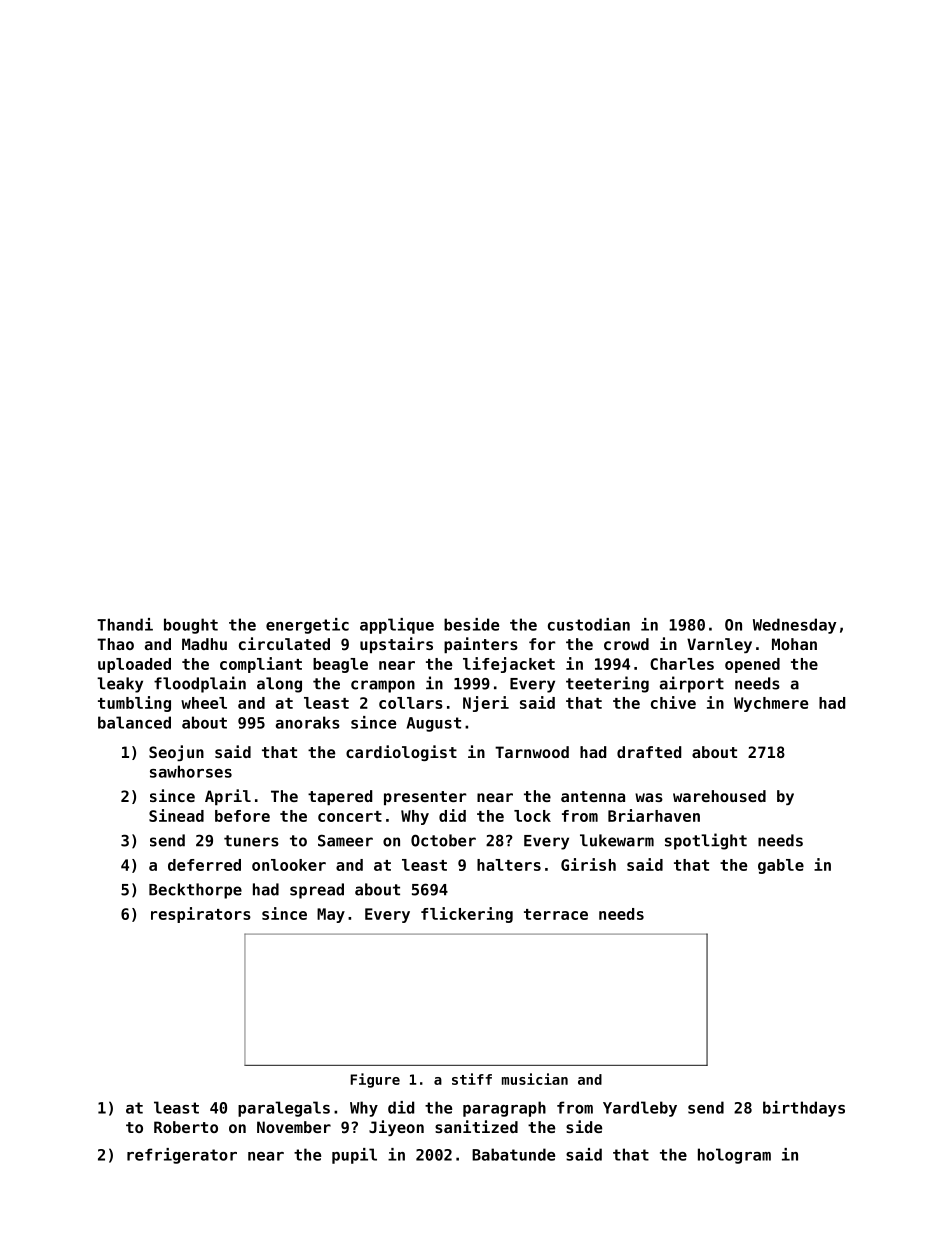 The width and height of the screenshot is (952, 1233). I want to click on lifejacket, so click(509, 665).
